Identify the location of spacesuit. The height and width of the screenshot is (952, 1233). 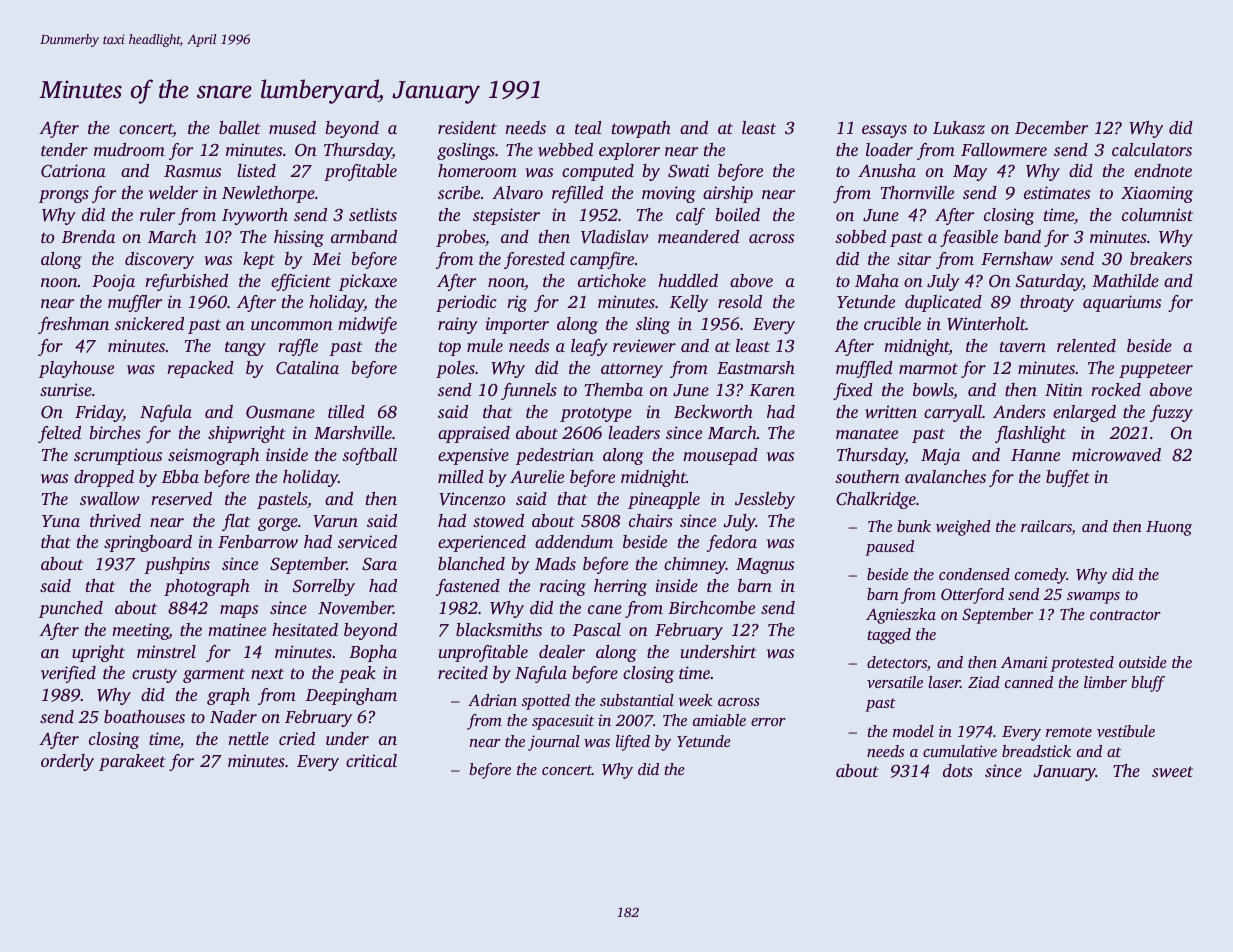
(563, 722).
